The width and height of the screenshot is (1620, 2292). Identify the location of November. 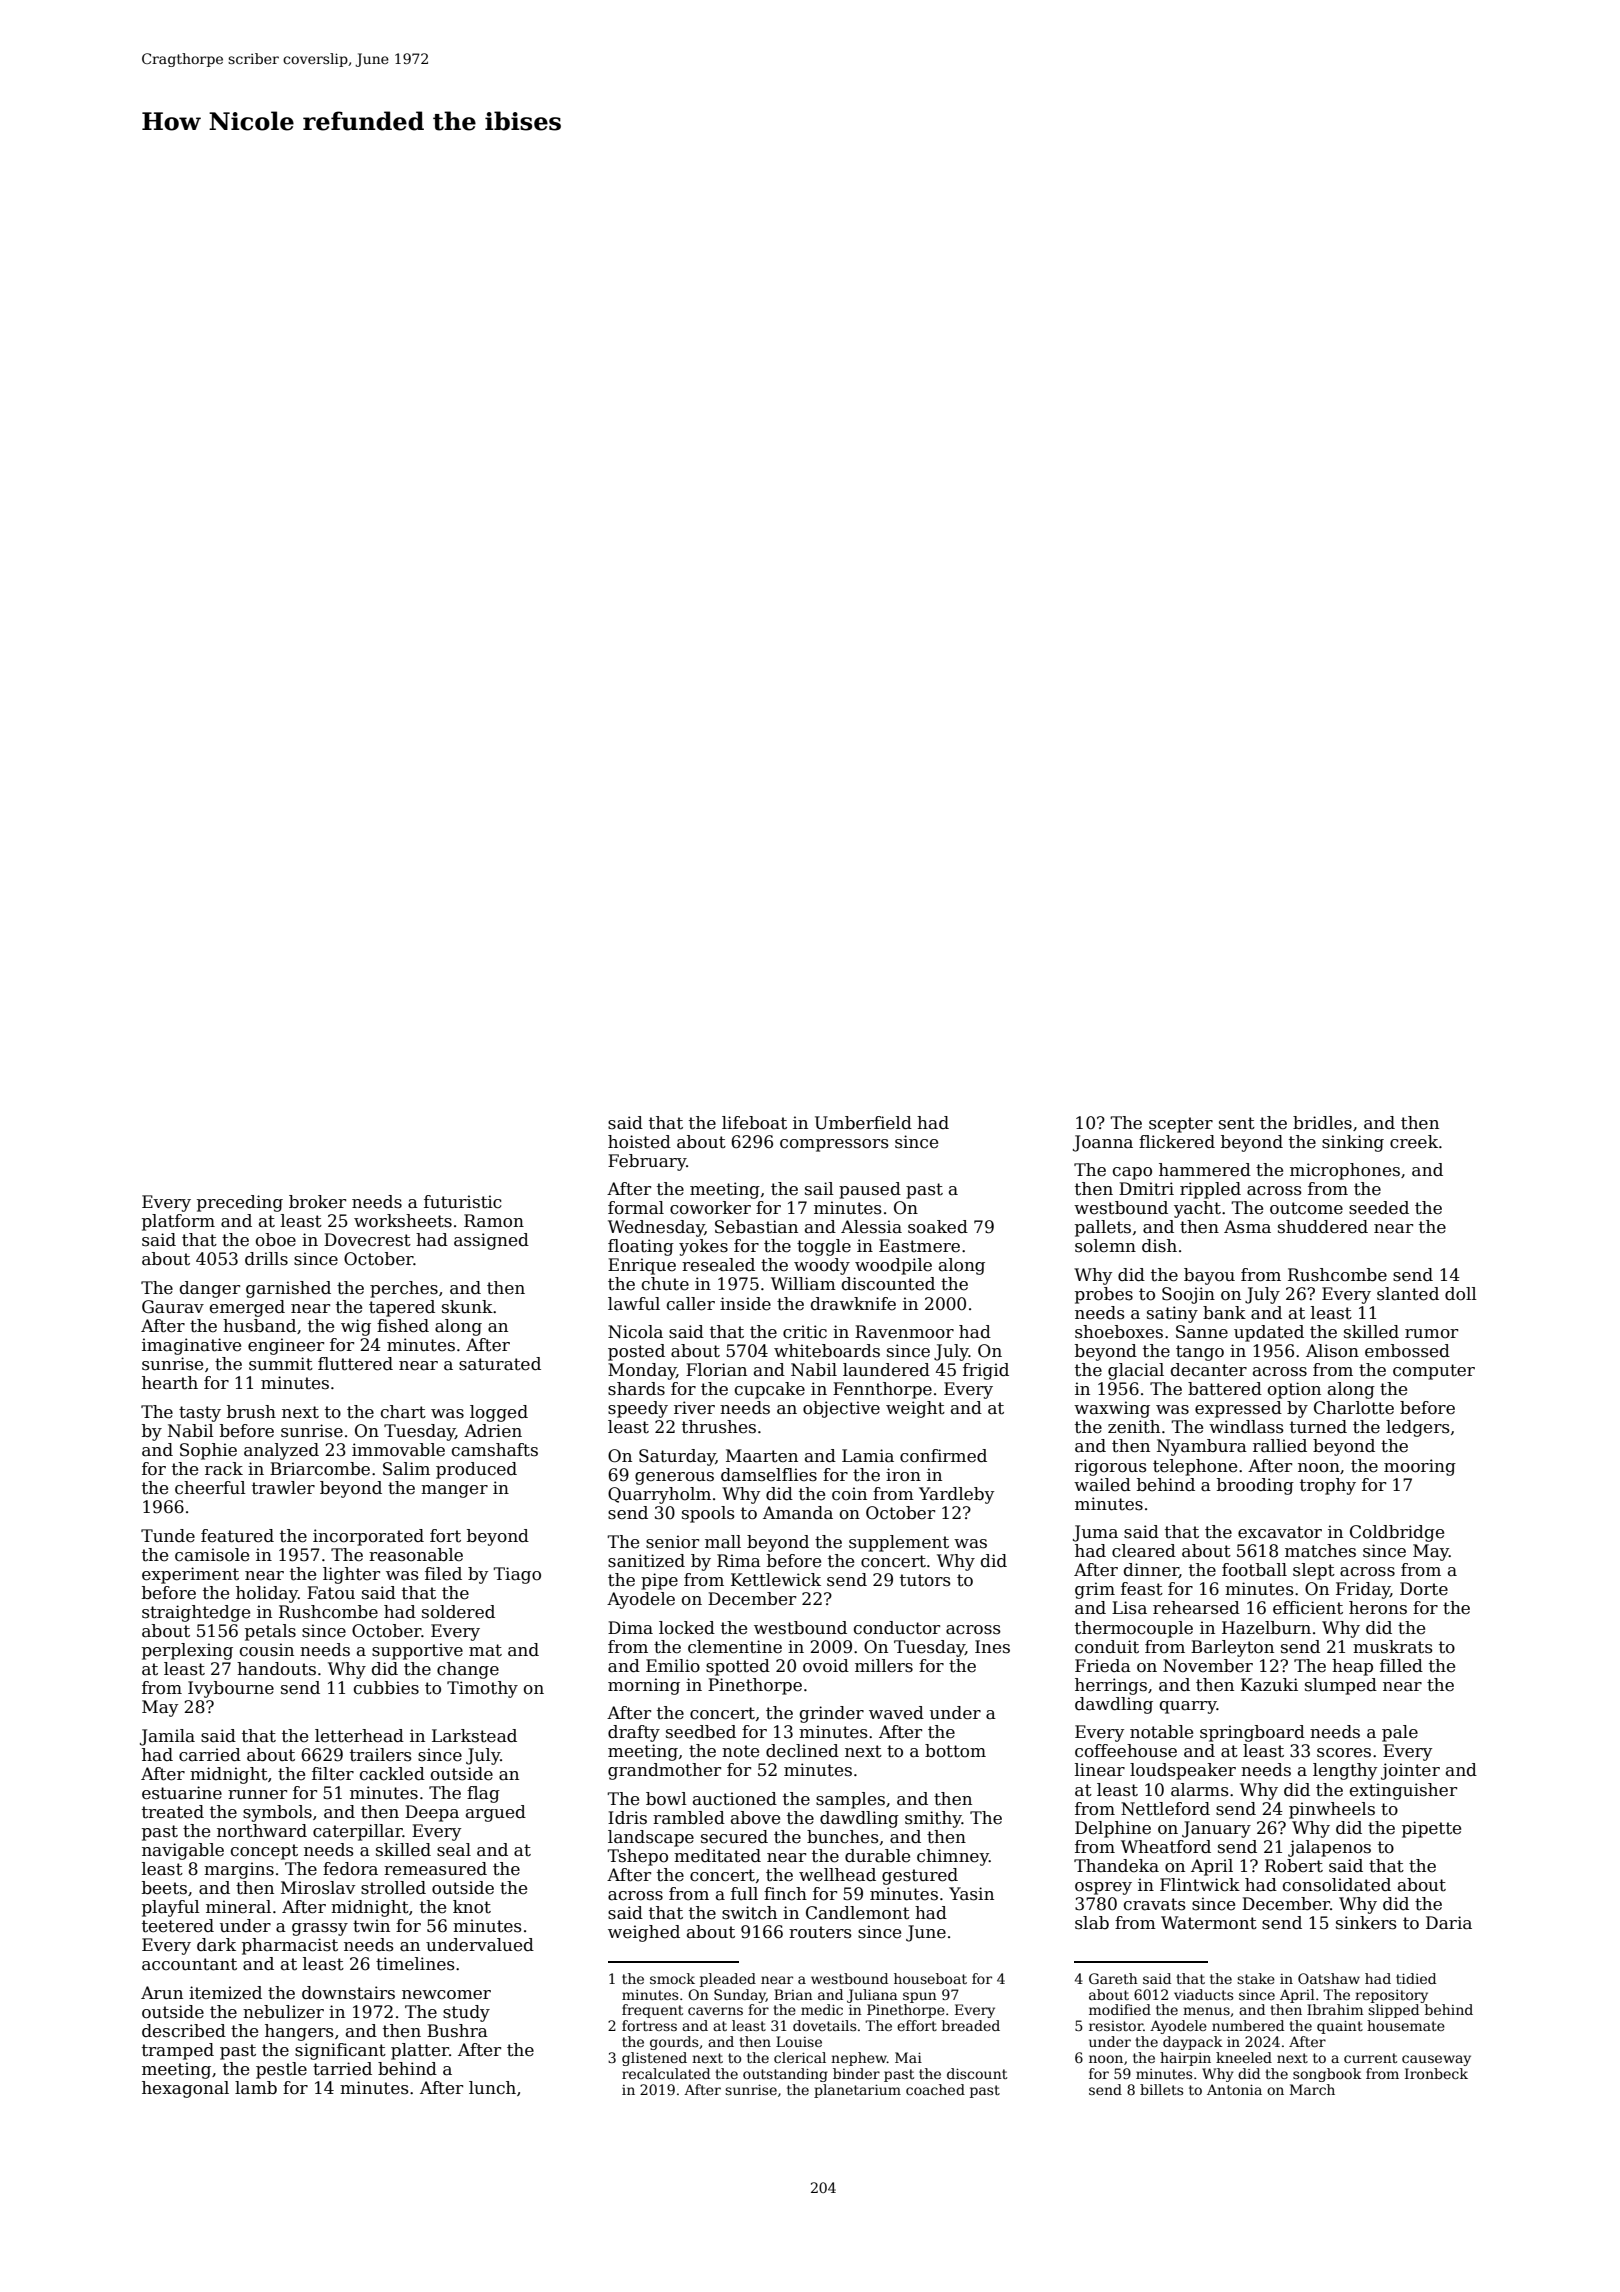
(1208, 1666).
